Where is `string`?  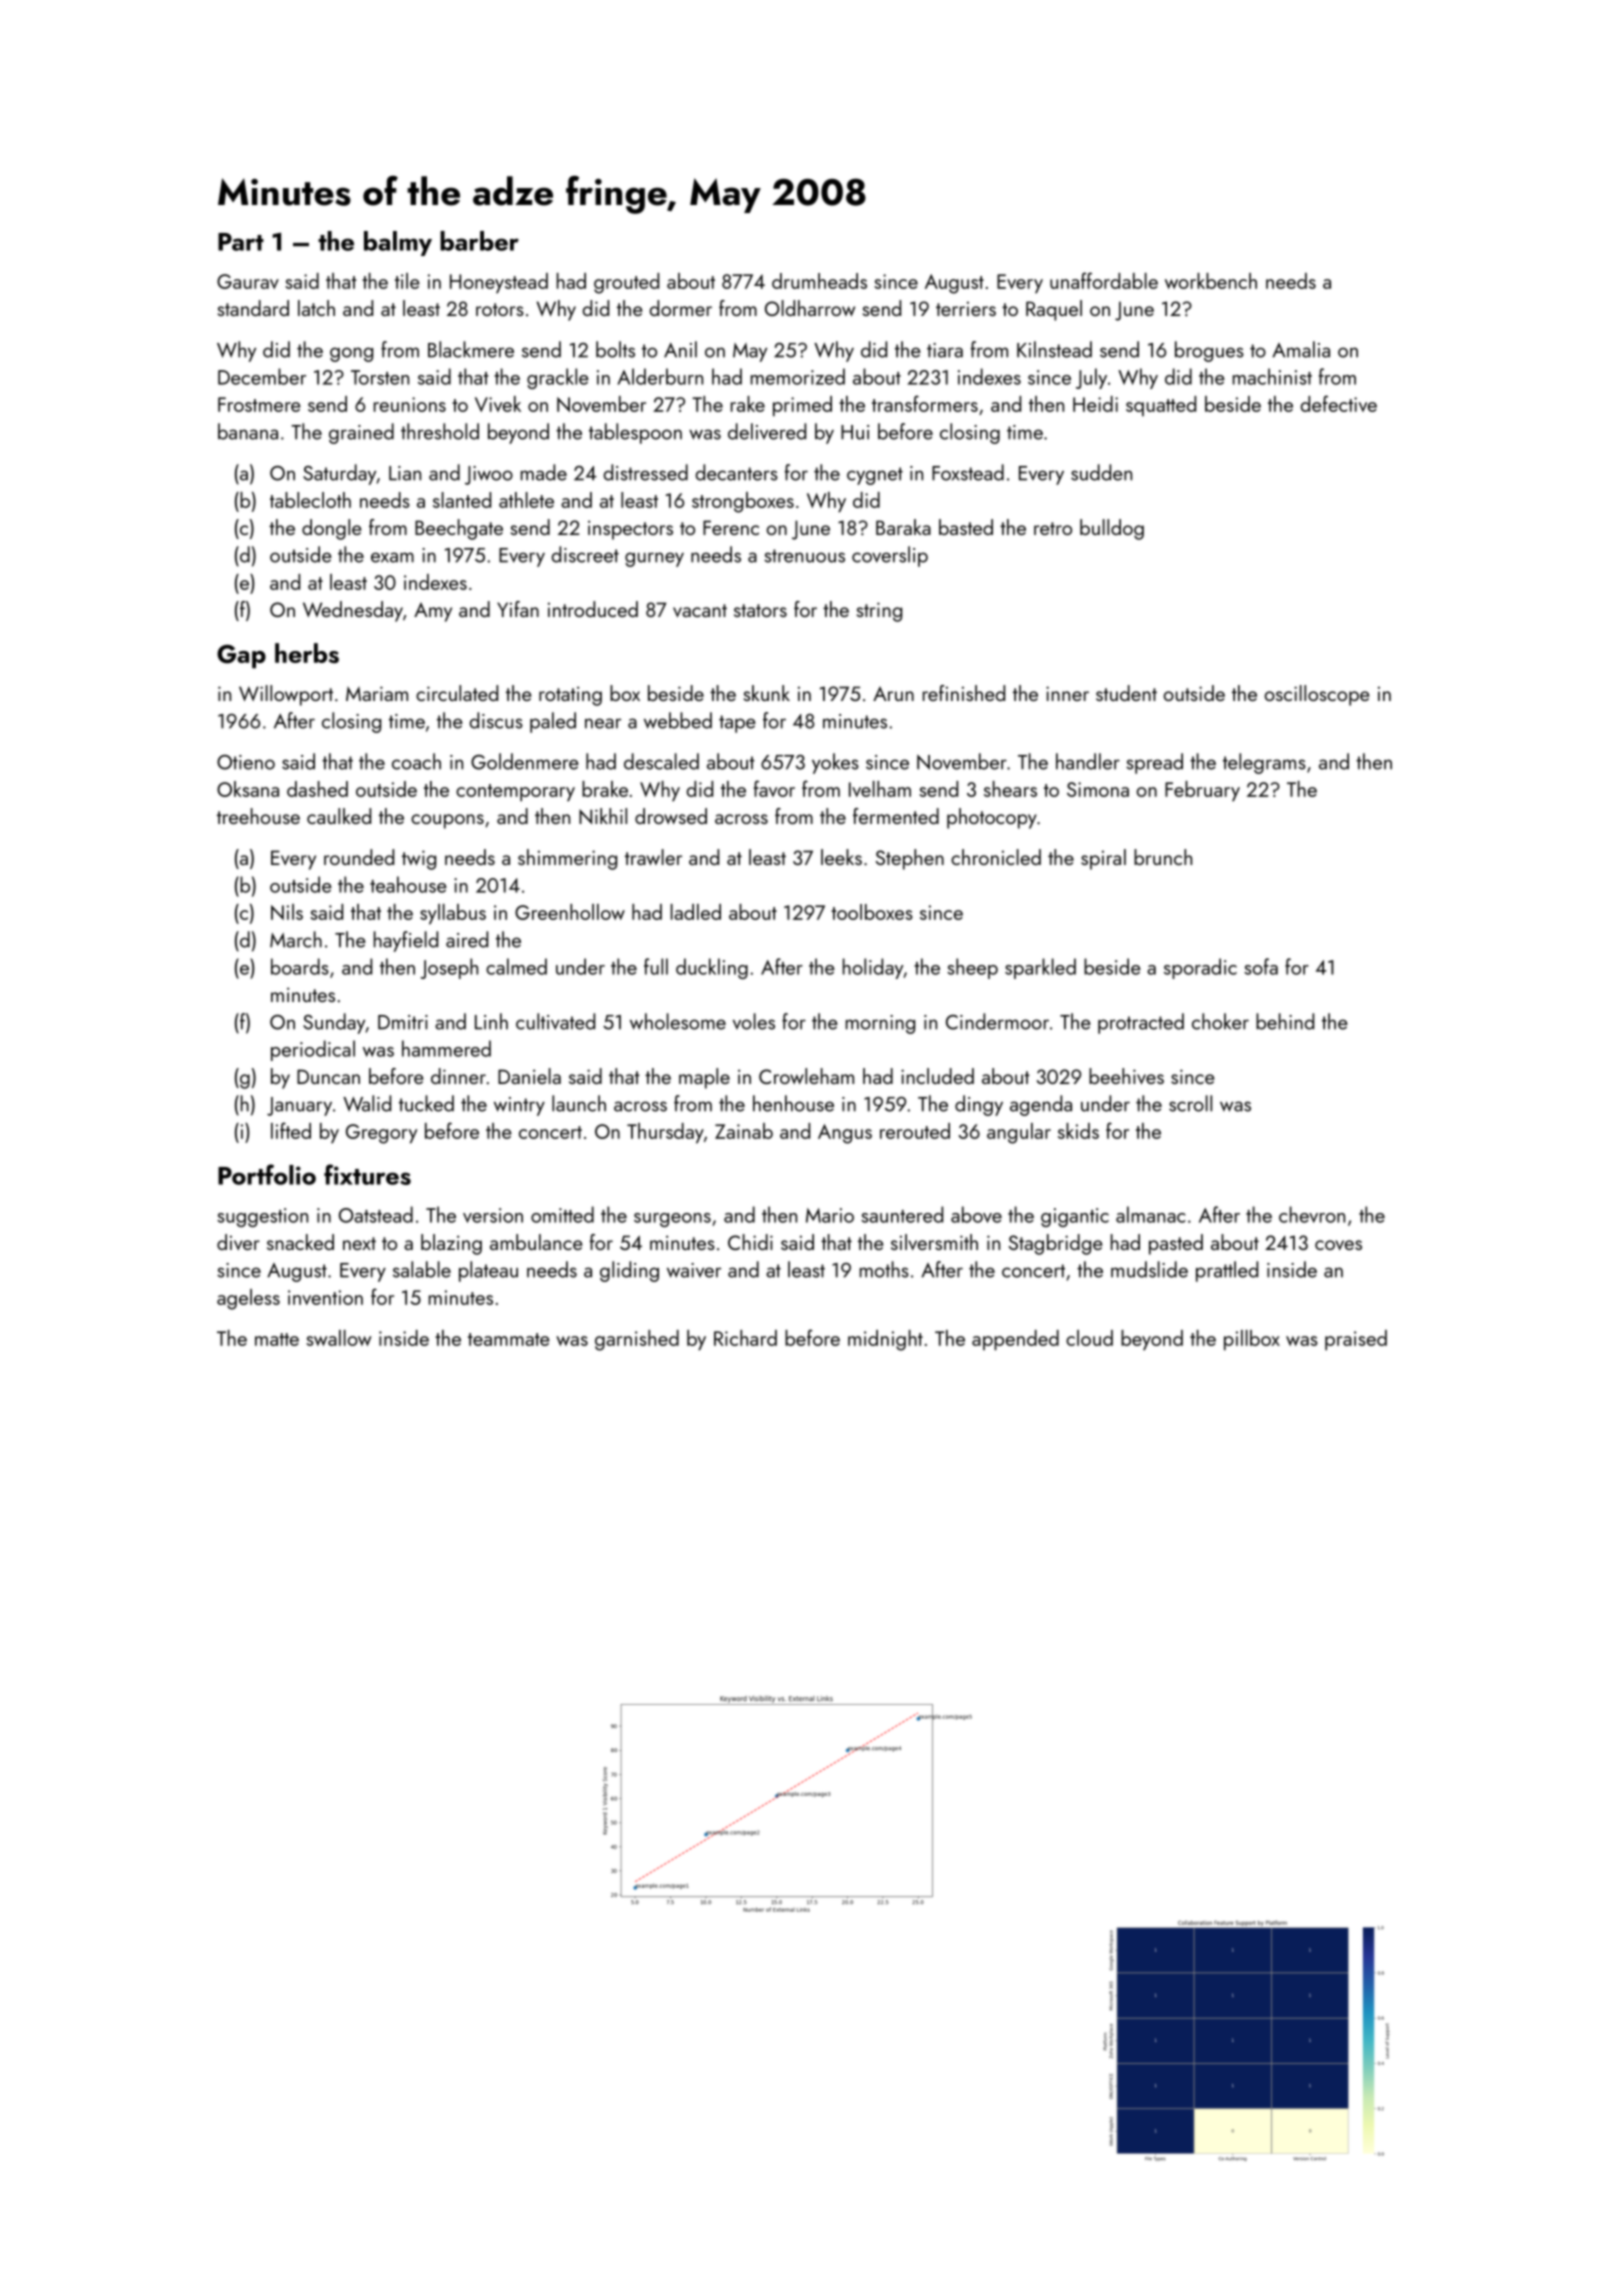
string is located at coordinates (879, 612).
